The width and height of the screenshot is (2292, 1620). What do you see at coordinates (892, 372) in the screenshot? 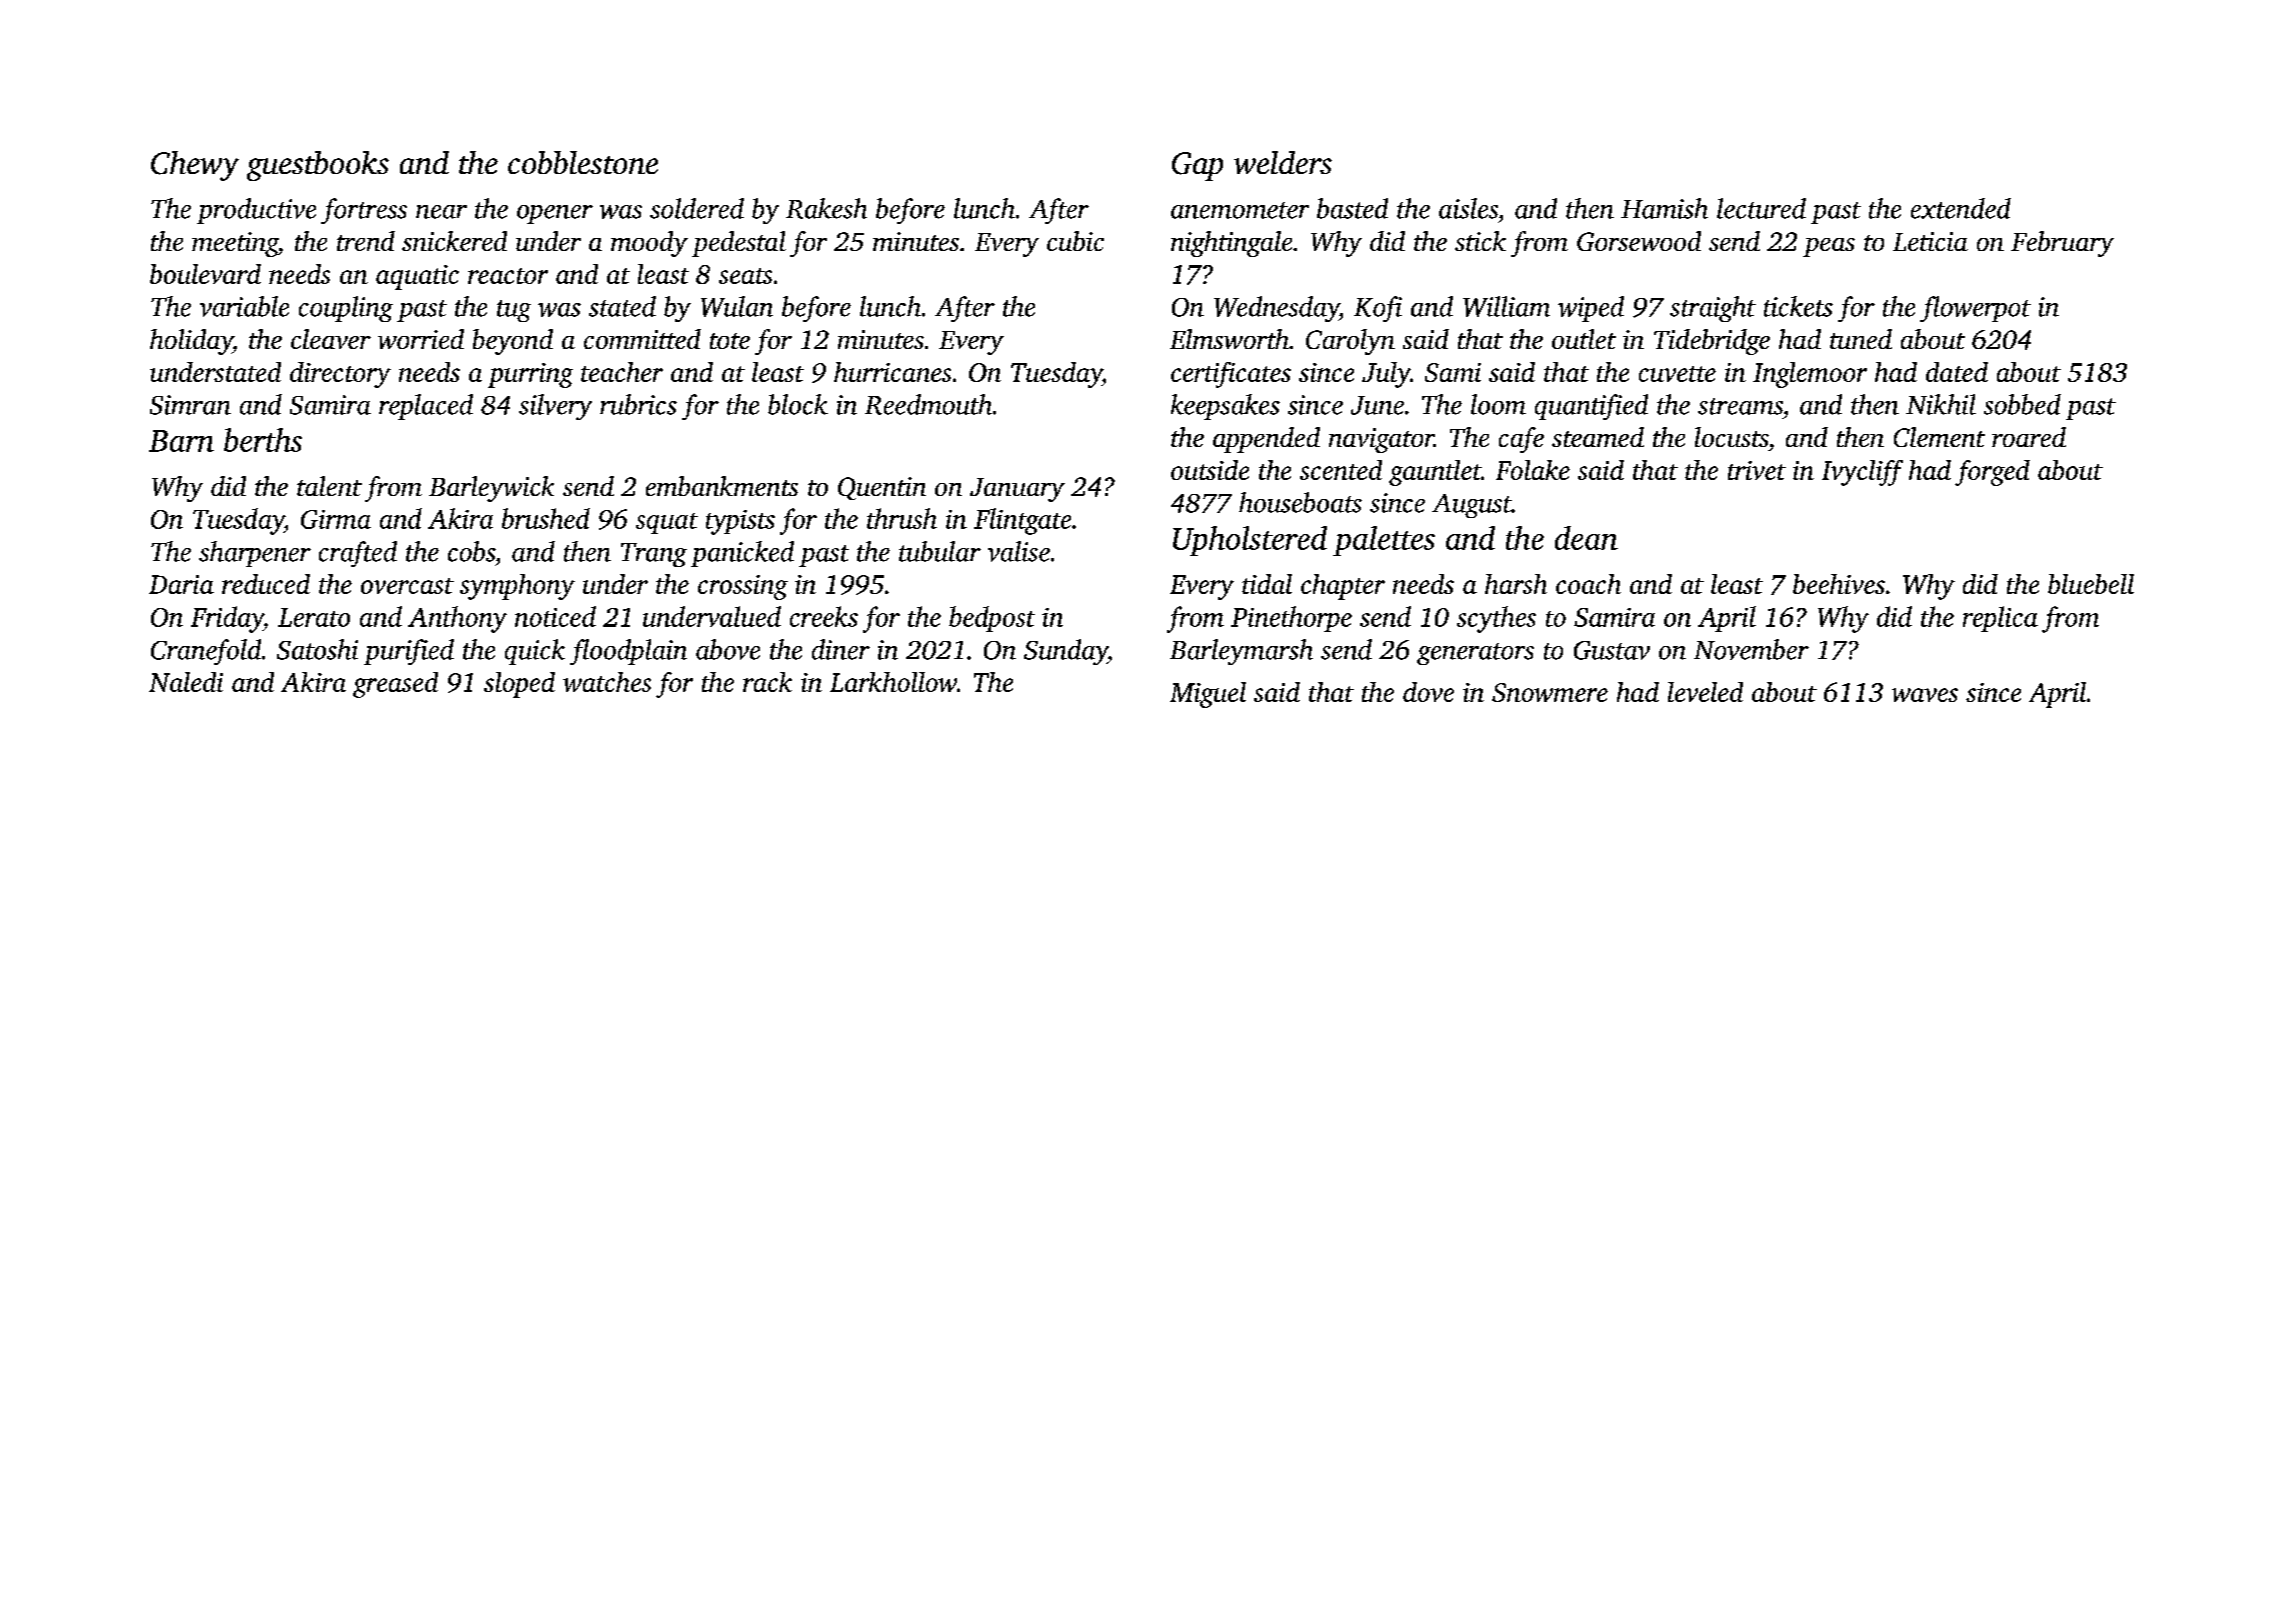
I see `hurricanes` at bounding box center [892, 372].
